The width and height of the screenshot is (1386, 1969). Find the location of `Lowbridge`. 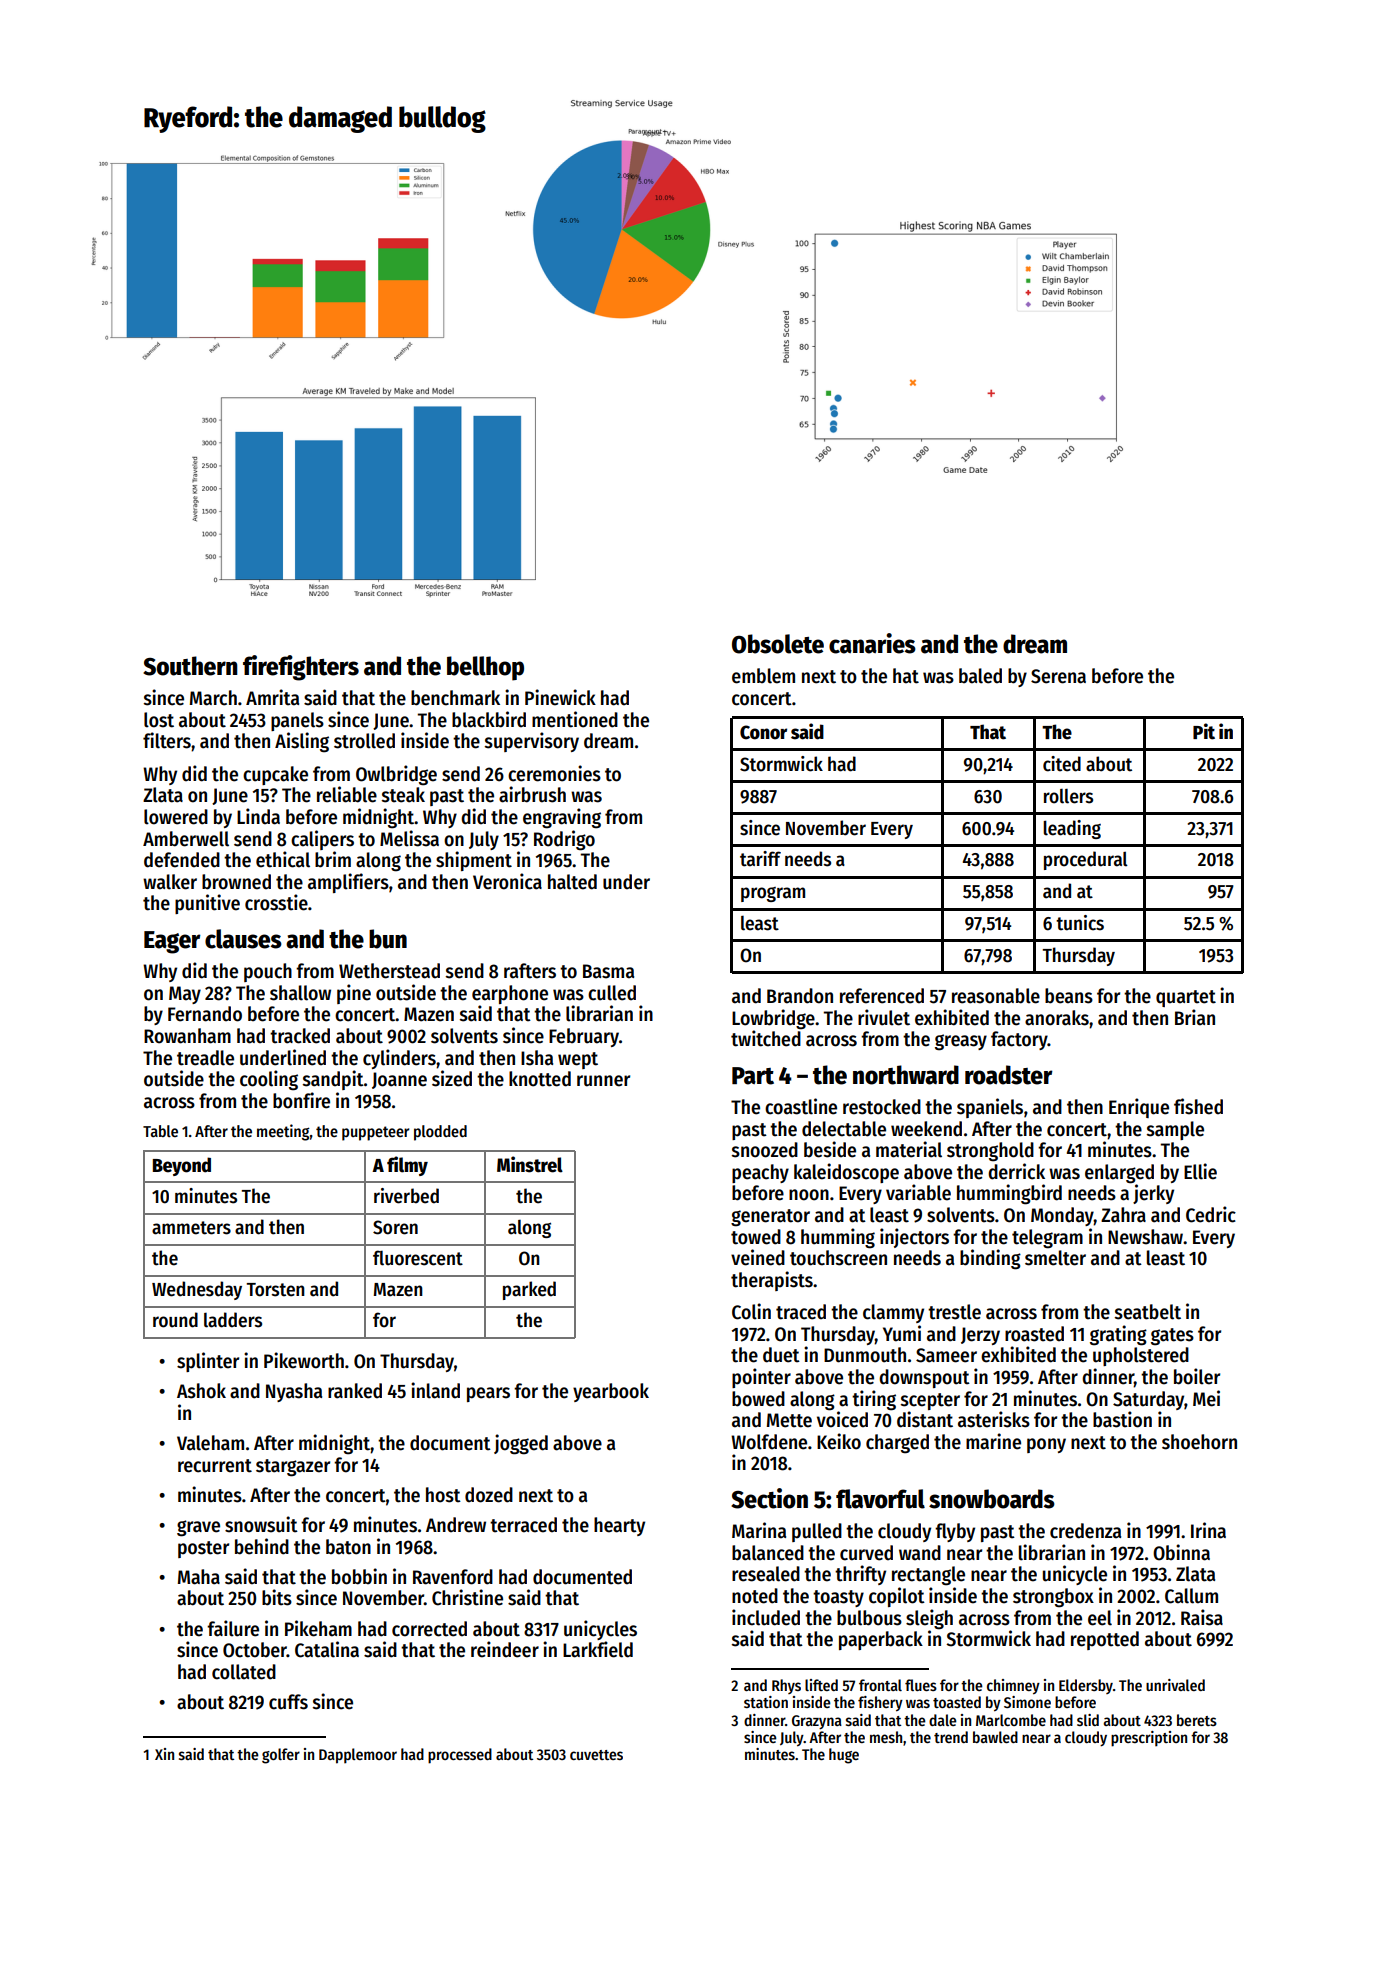

Lowbridge is located at coordinates (773, 1019).
